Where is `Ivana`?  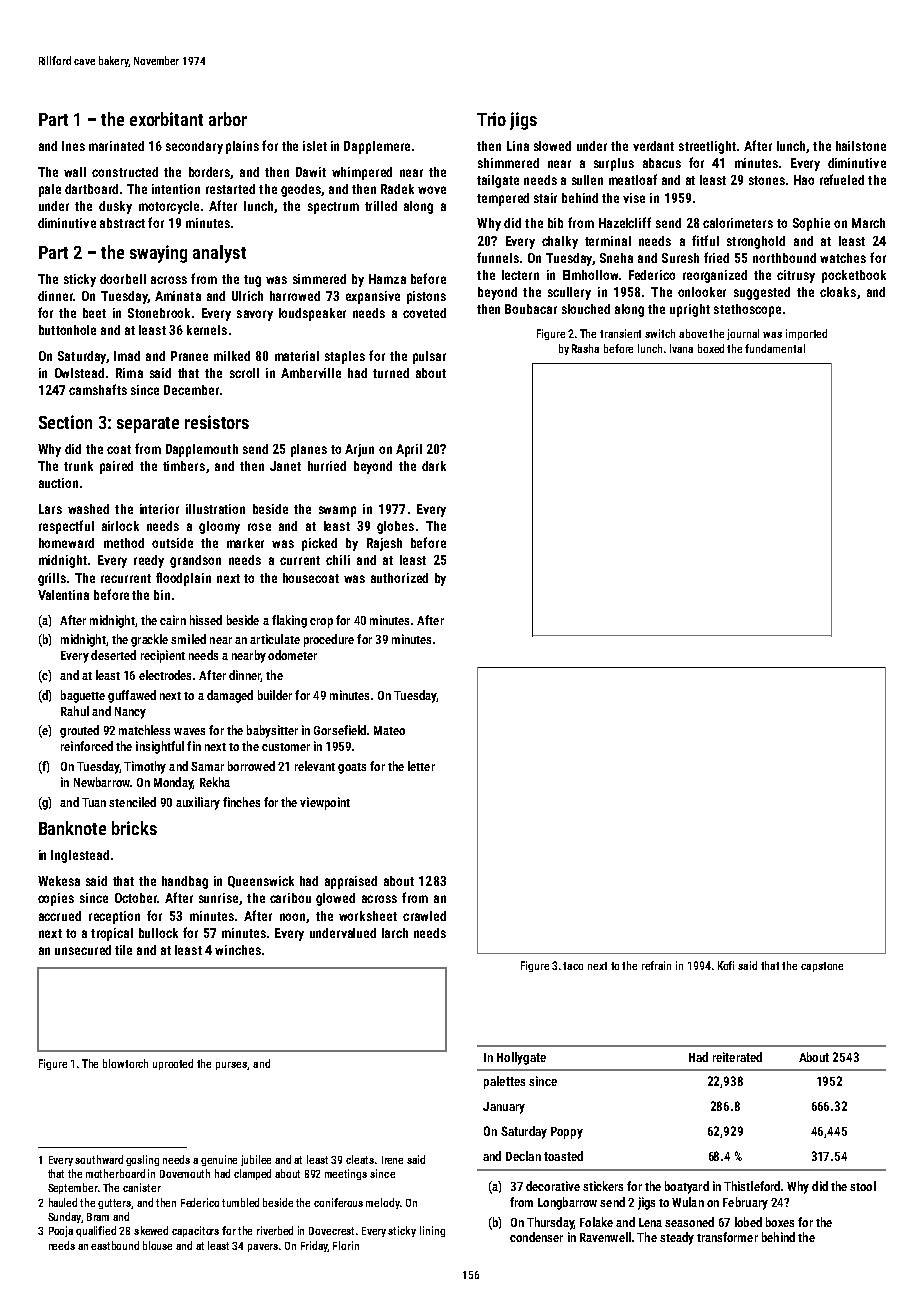
Ivana is located at coordinates (681, 348).
